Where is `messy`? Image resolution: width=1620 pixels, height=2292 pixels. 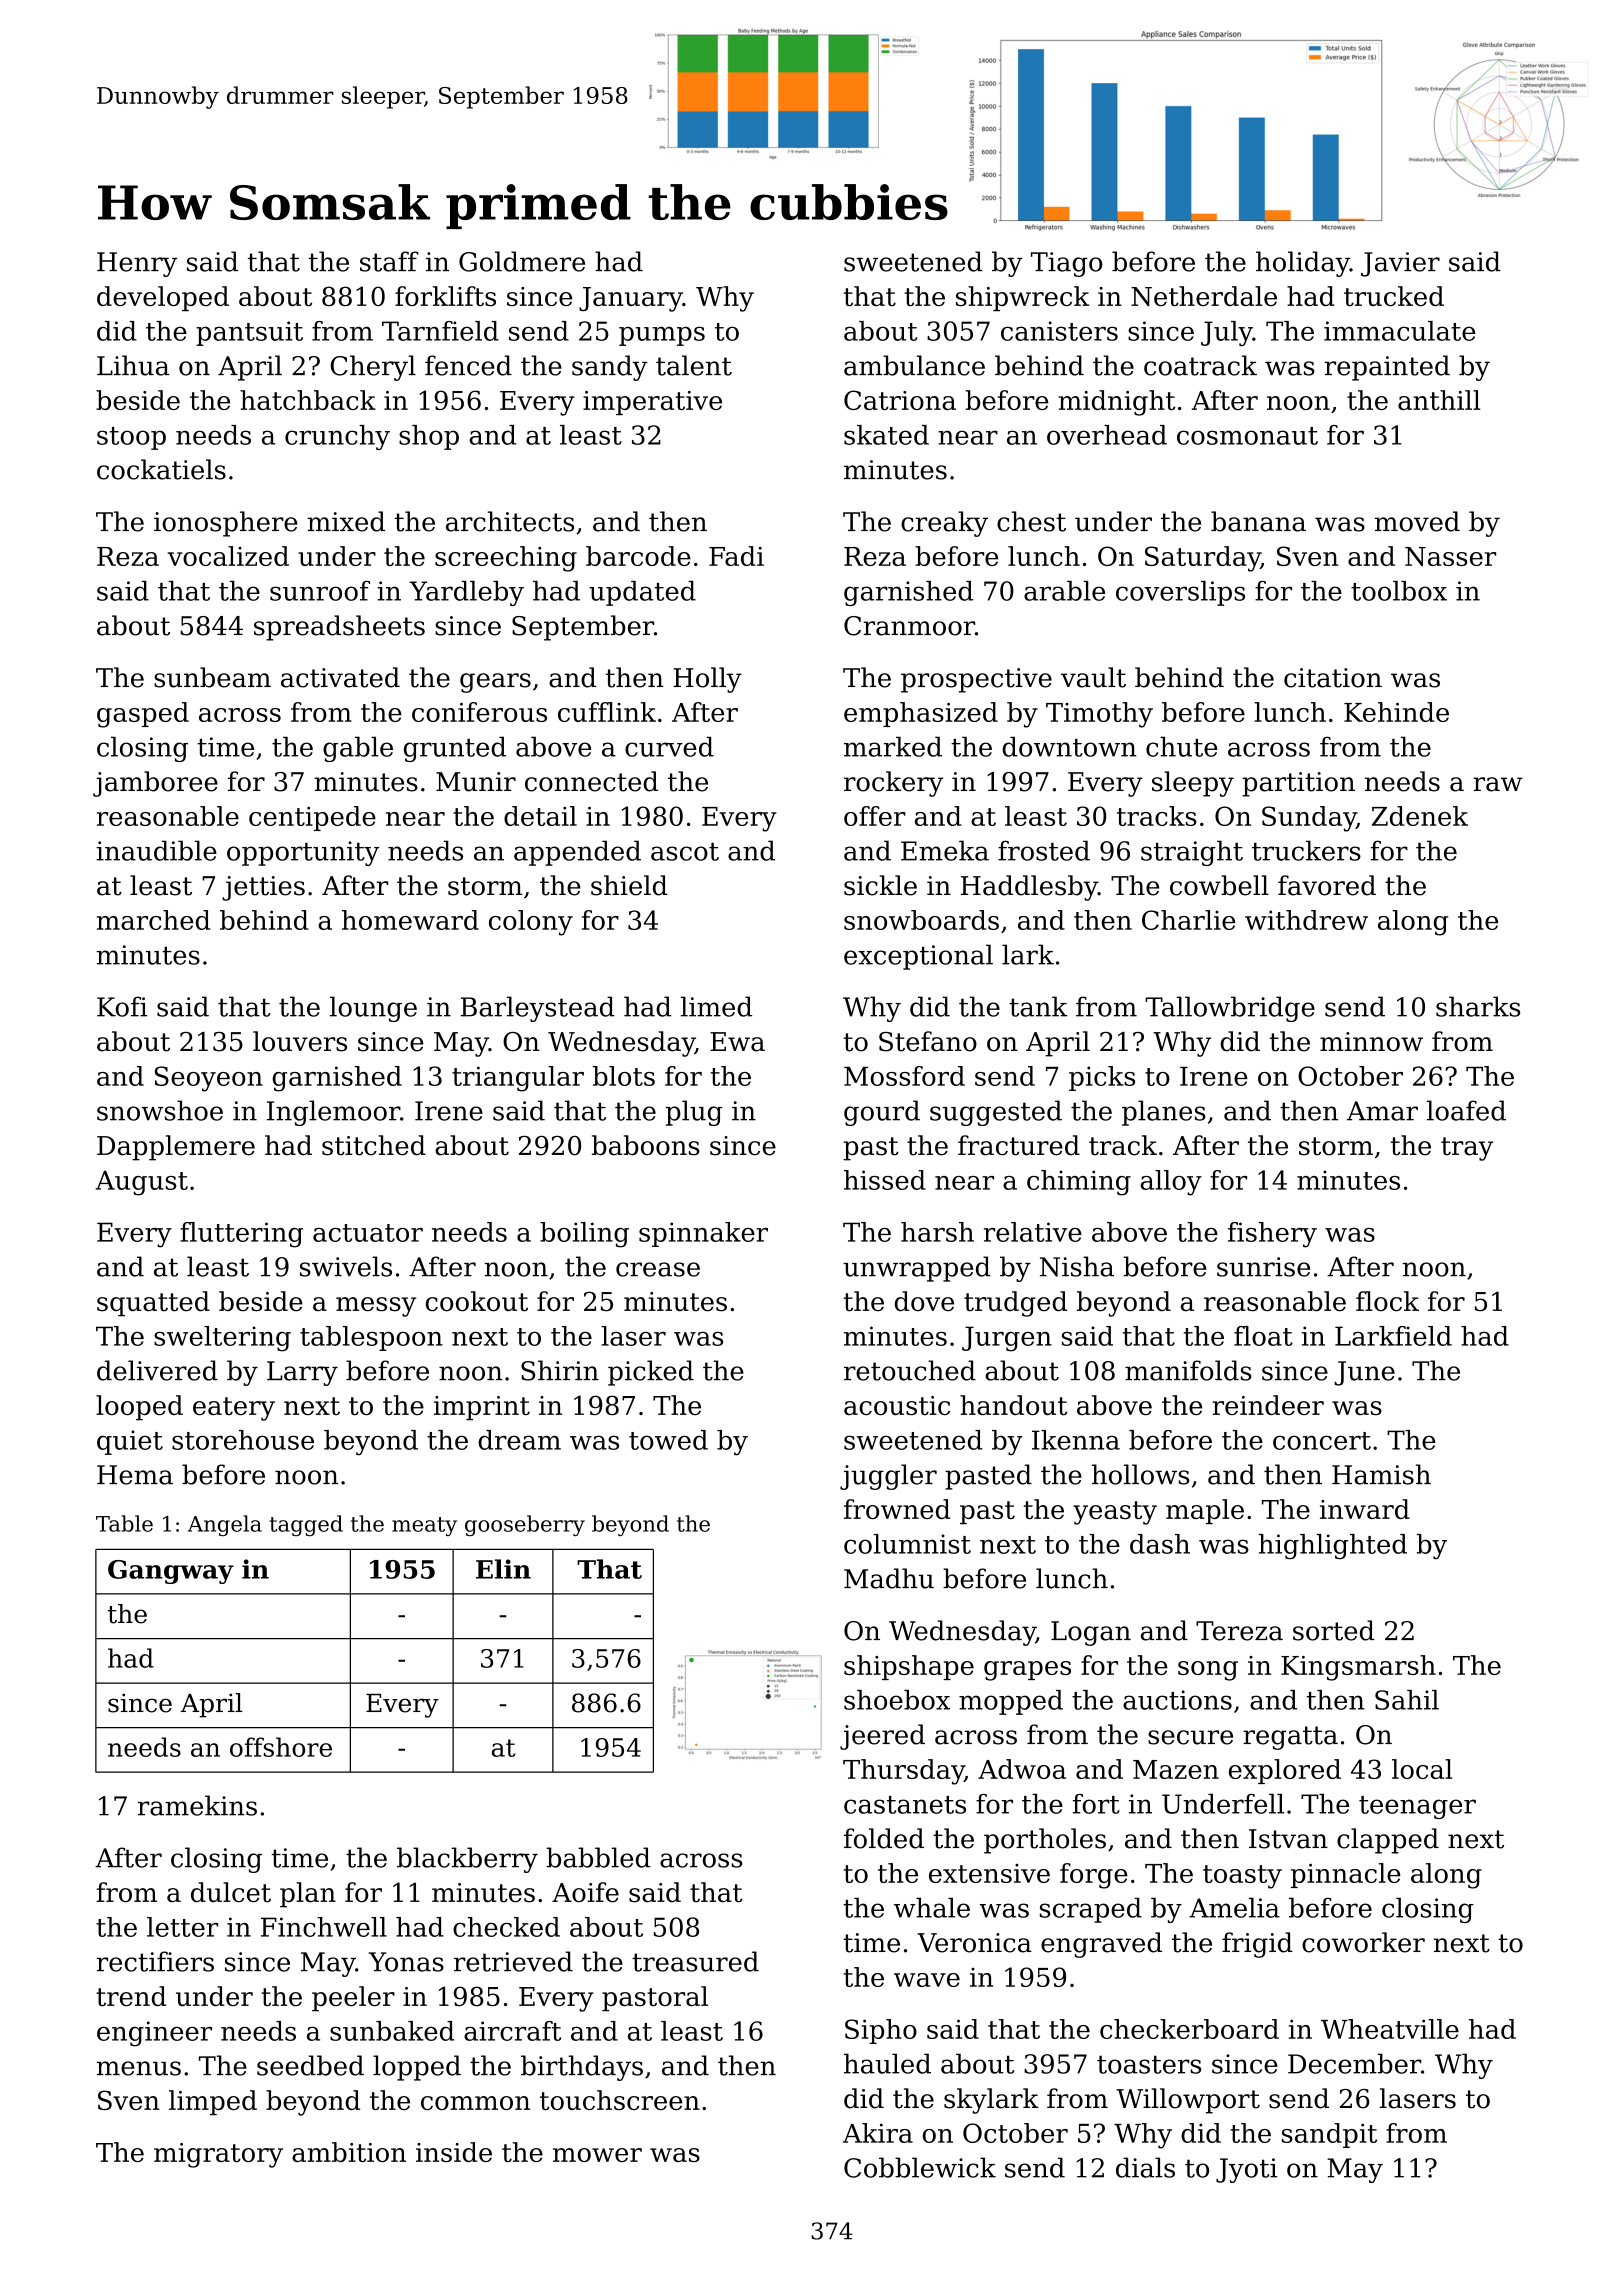
messy is located at coordinates (376, 1307).
